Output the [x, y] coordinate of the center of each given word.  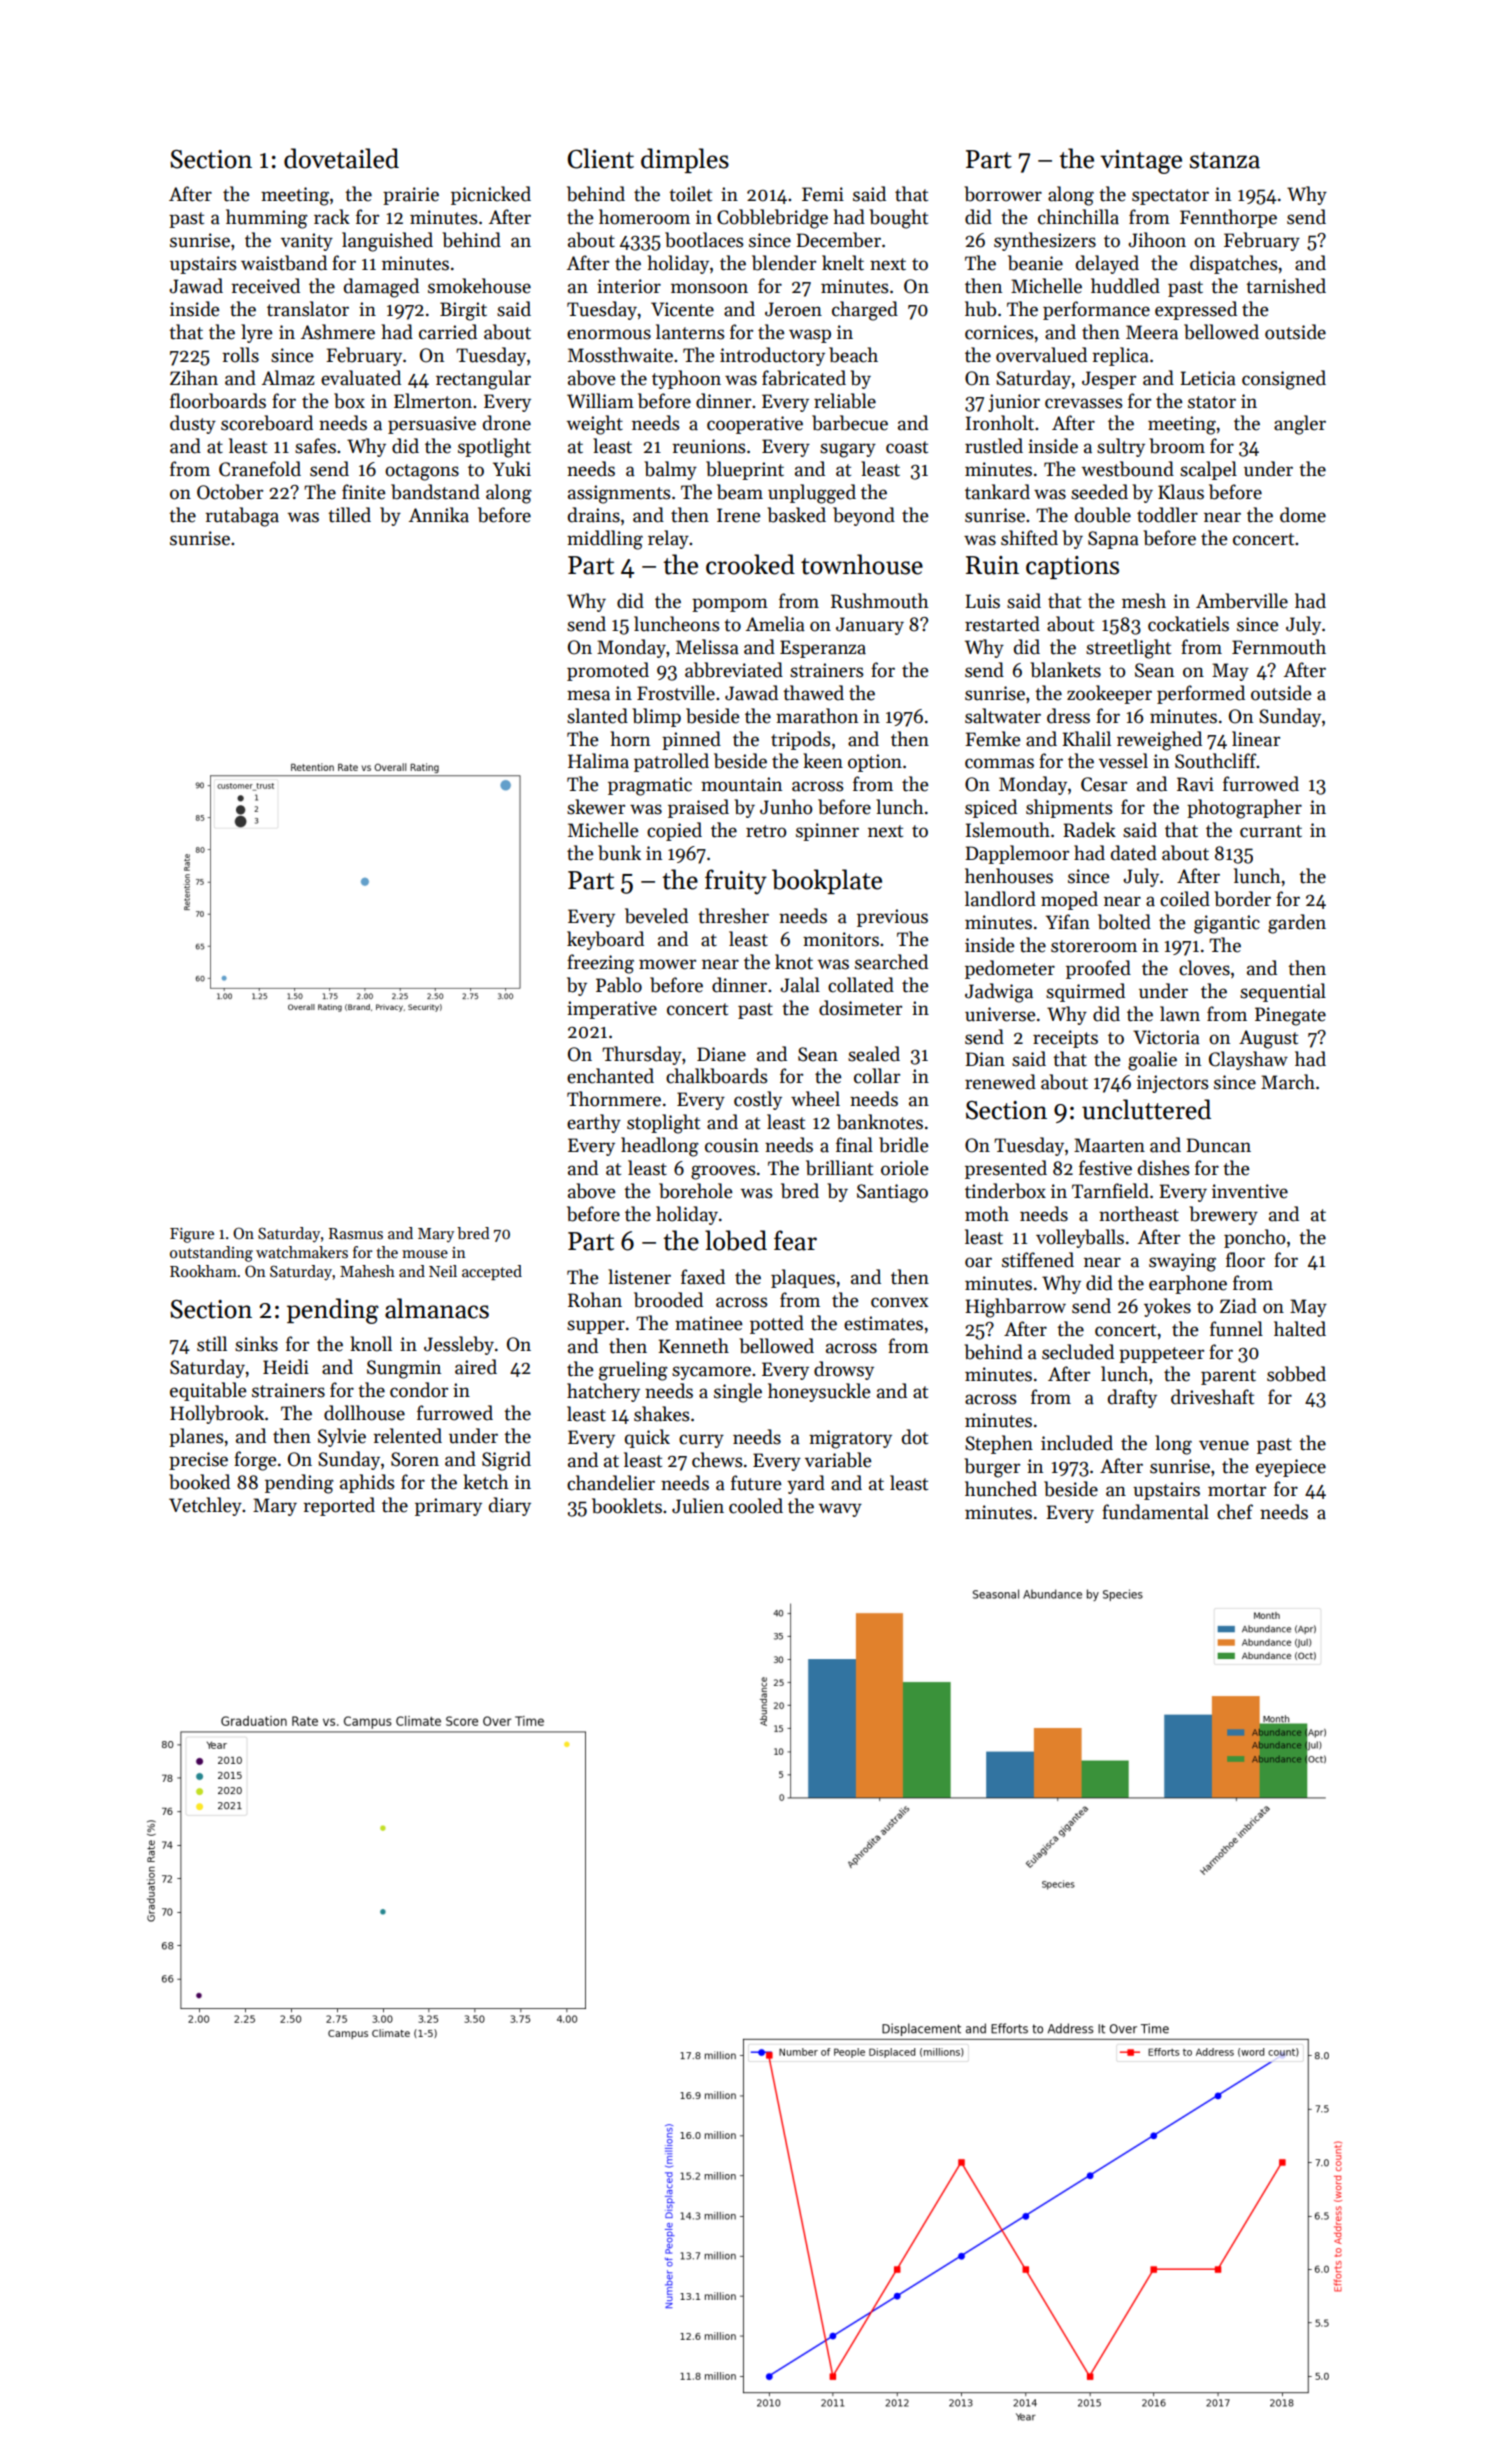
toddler [1167, 515]
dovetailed [341, 158]
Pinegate [1290, 1016]
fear [795, 1240]
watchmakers [302, 1252]
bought [898, 219]
